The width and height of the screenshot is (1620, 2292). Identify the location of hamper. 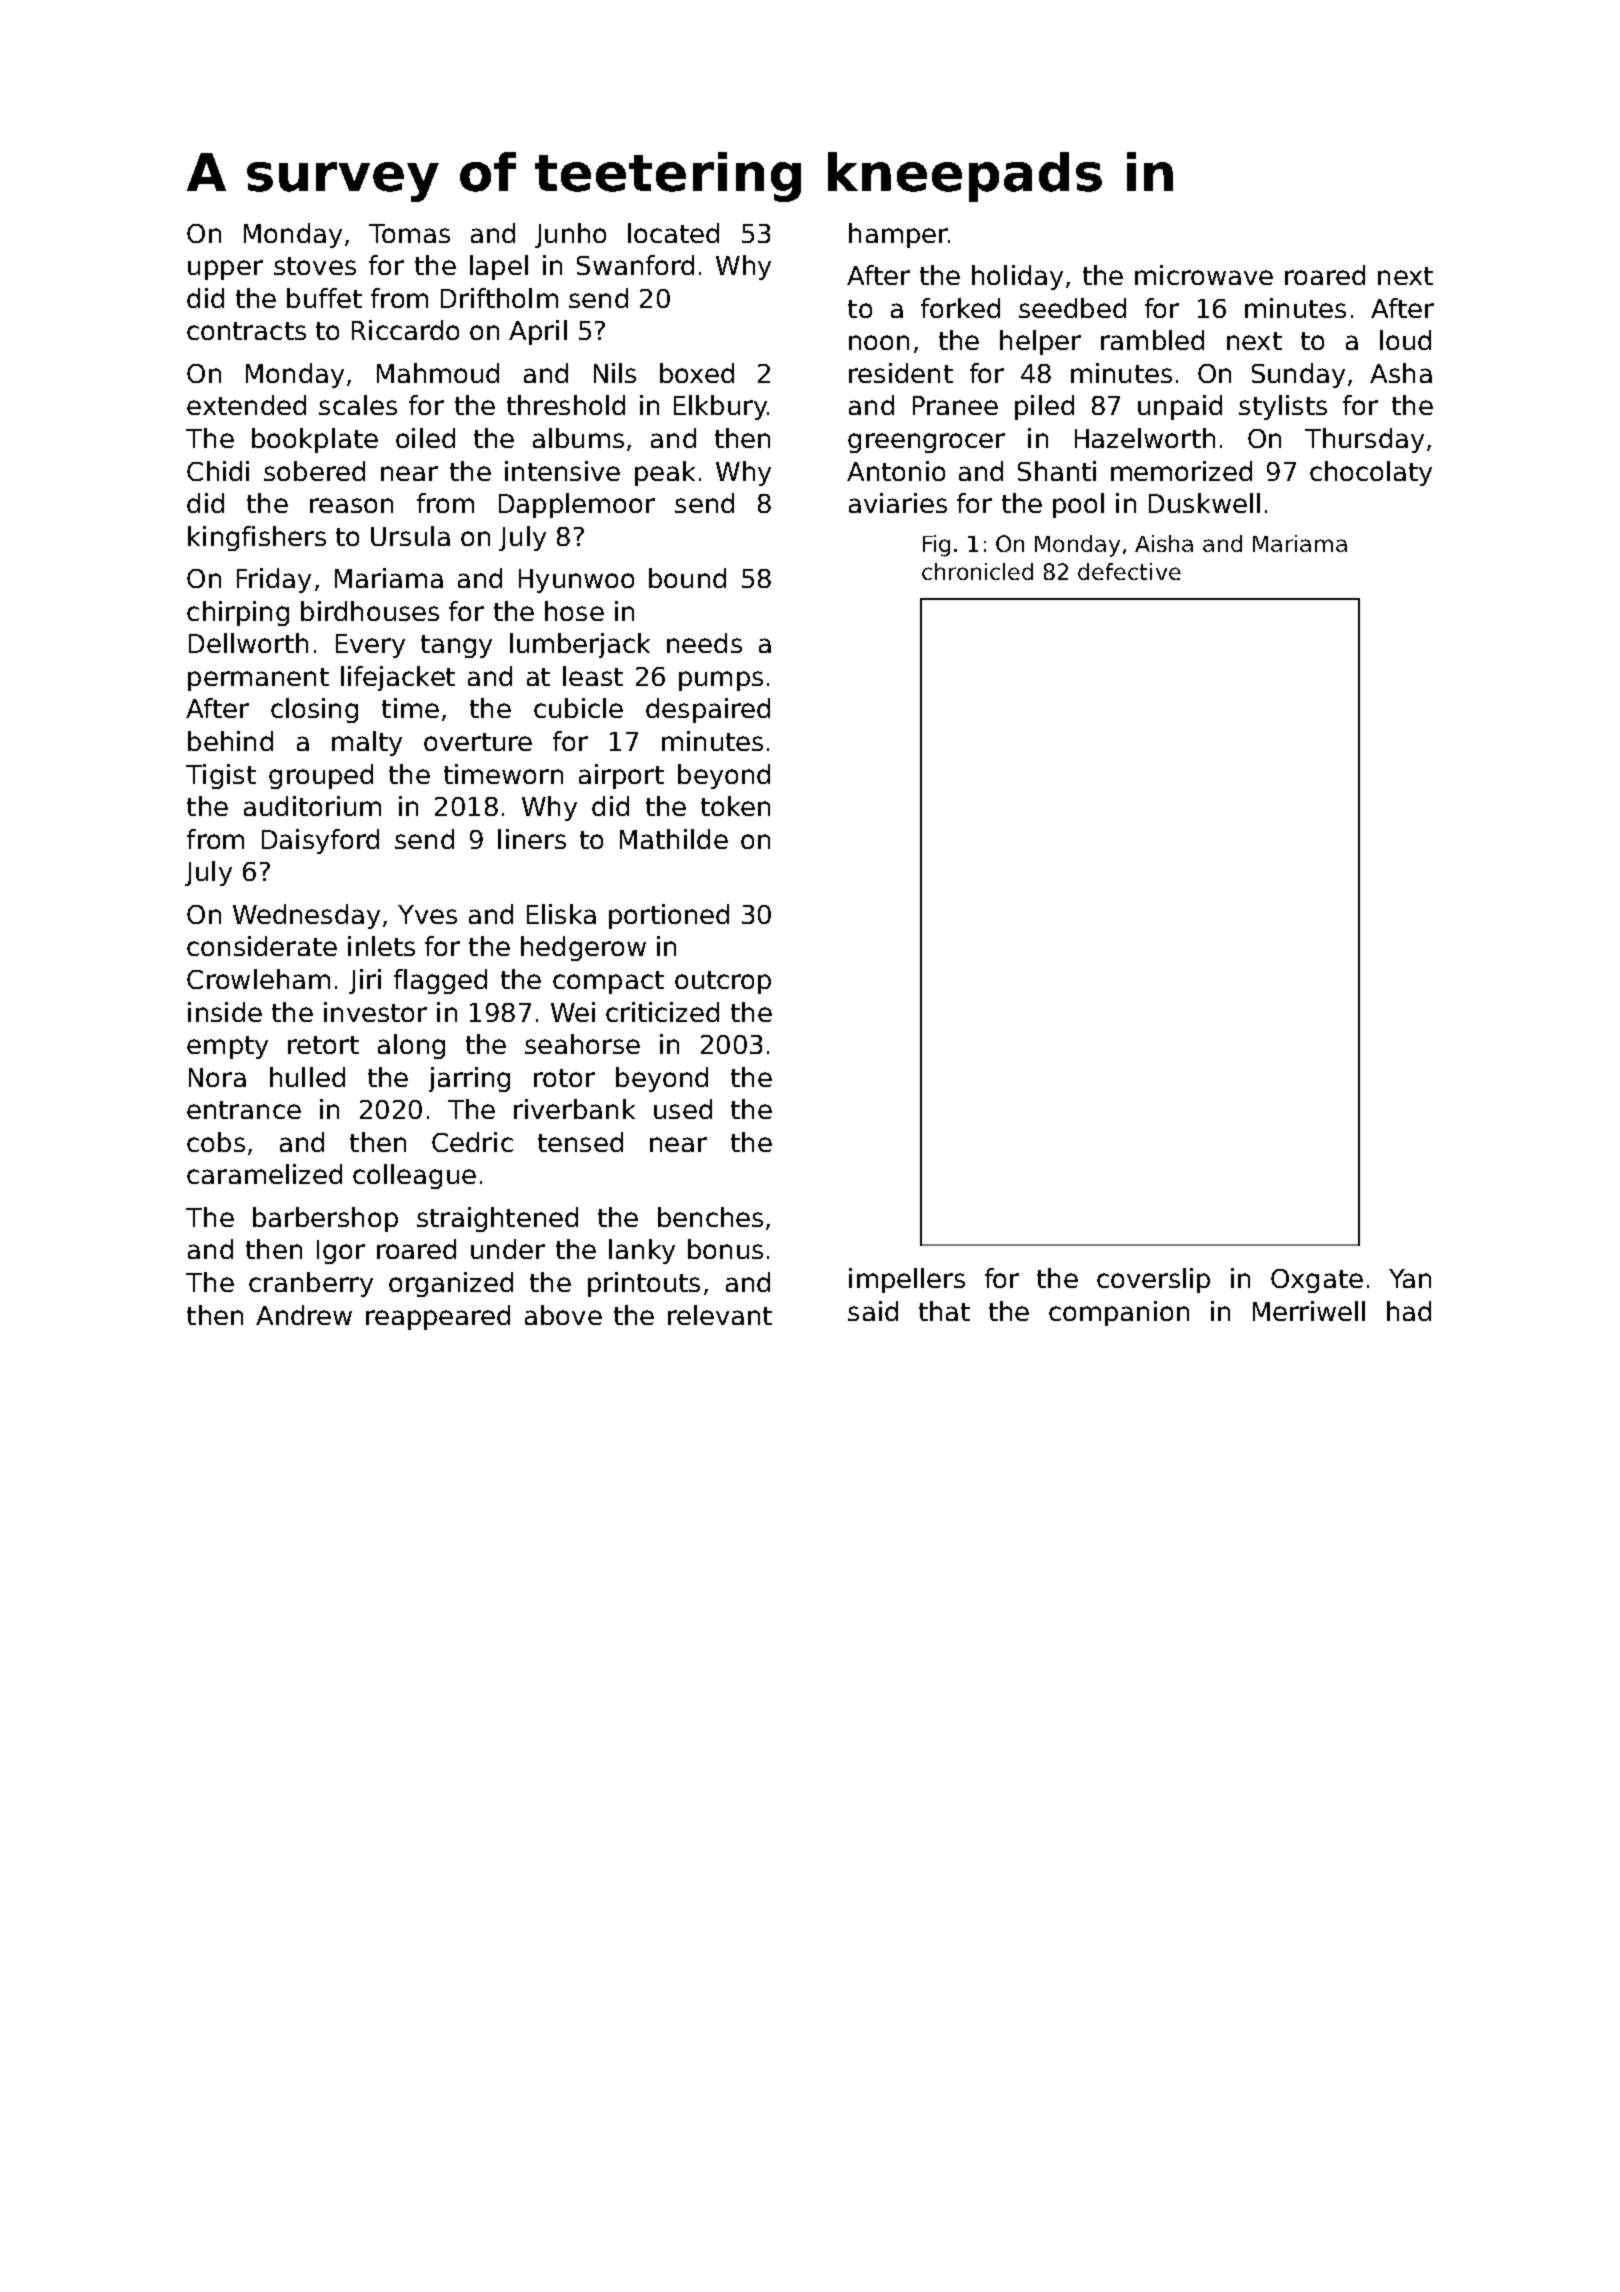
(898, 235).
